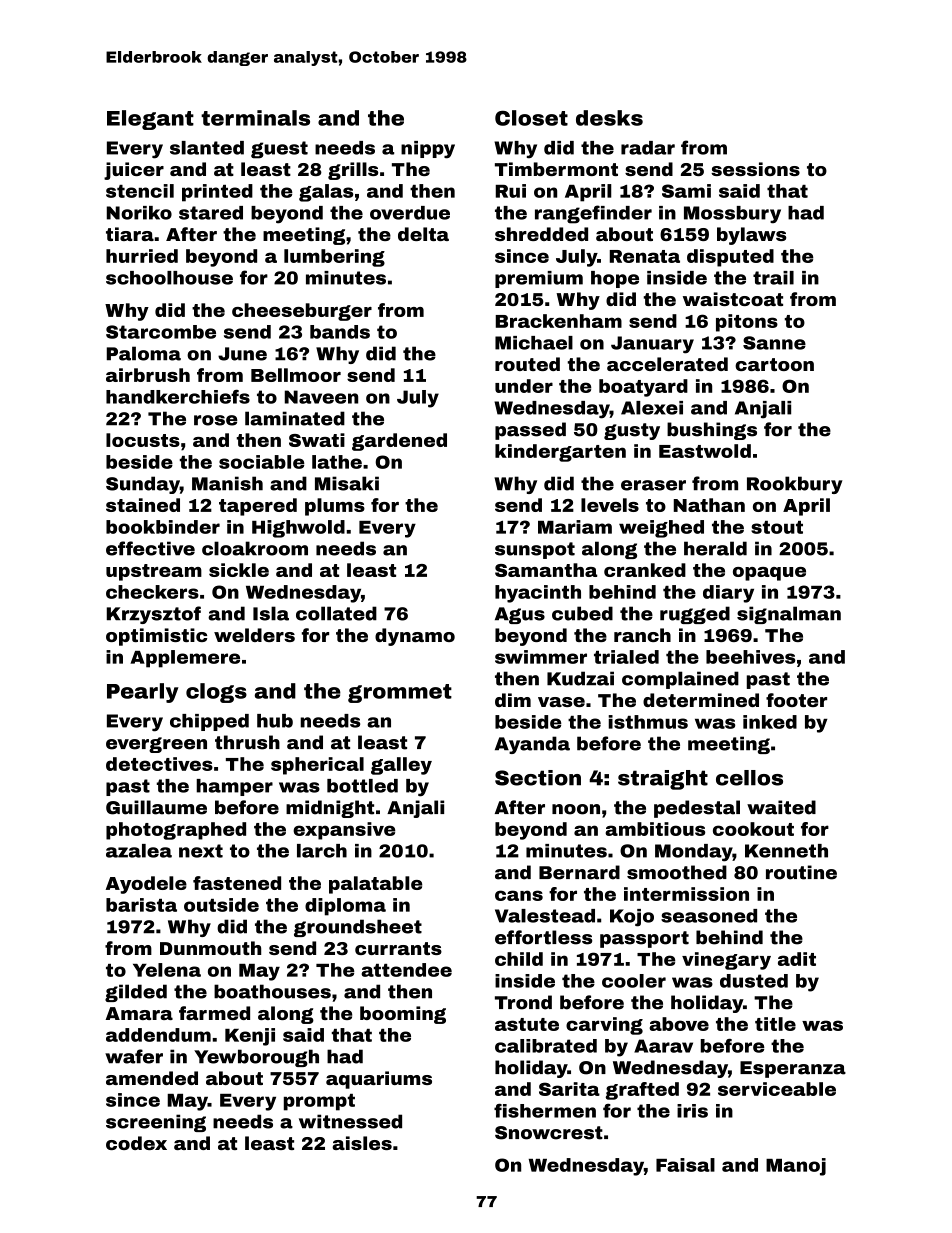 Image resolution: width=952 pixels, height=1233 pixels. What do you see at coordinates (401, 766) in the document?
I see `galley` at bounding box center [401, 766].
